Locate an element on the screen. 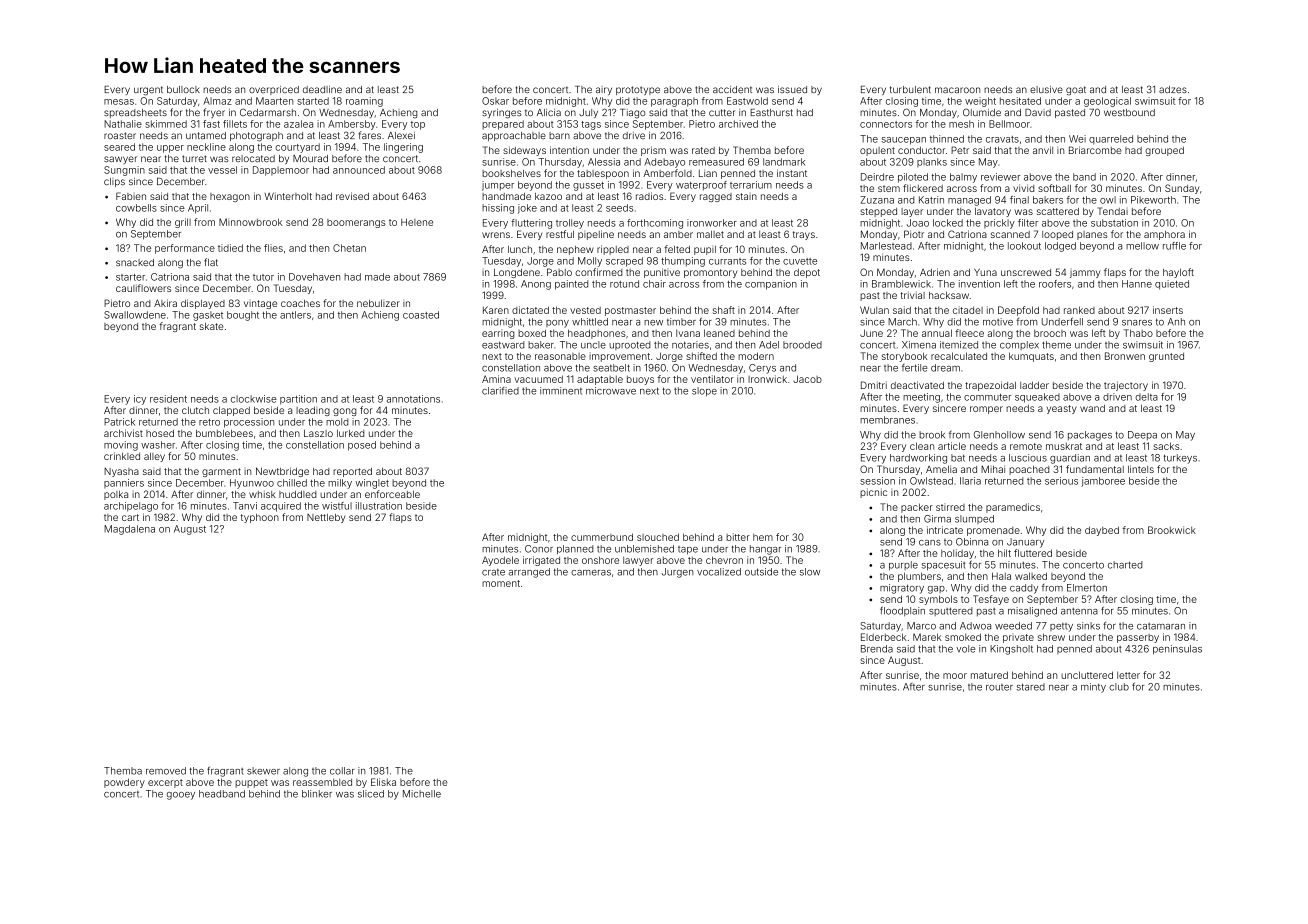 The image size is (1308, 924). Brenda is located at coordinates (877, 649).
